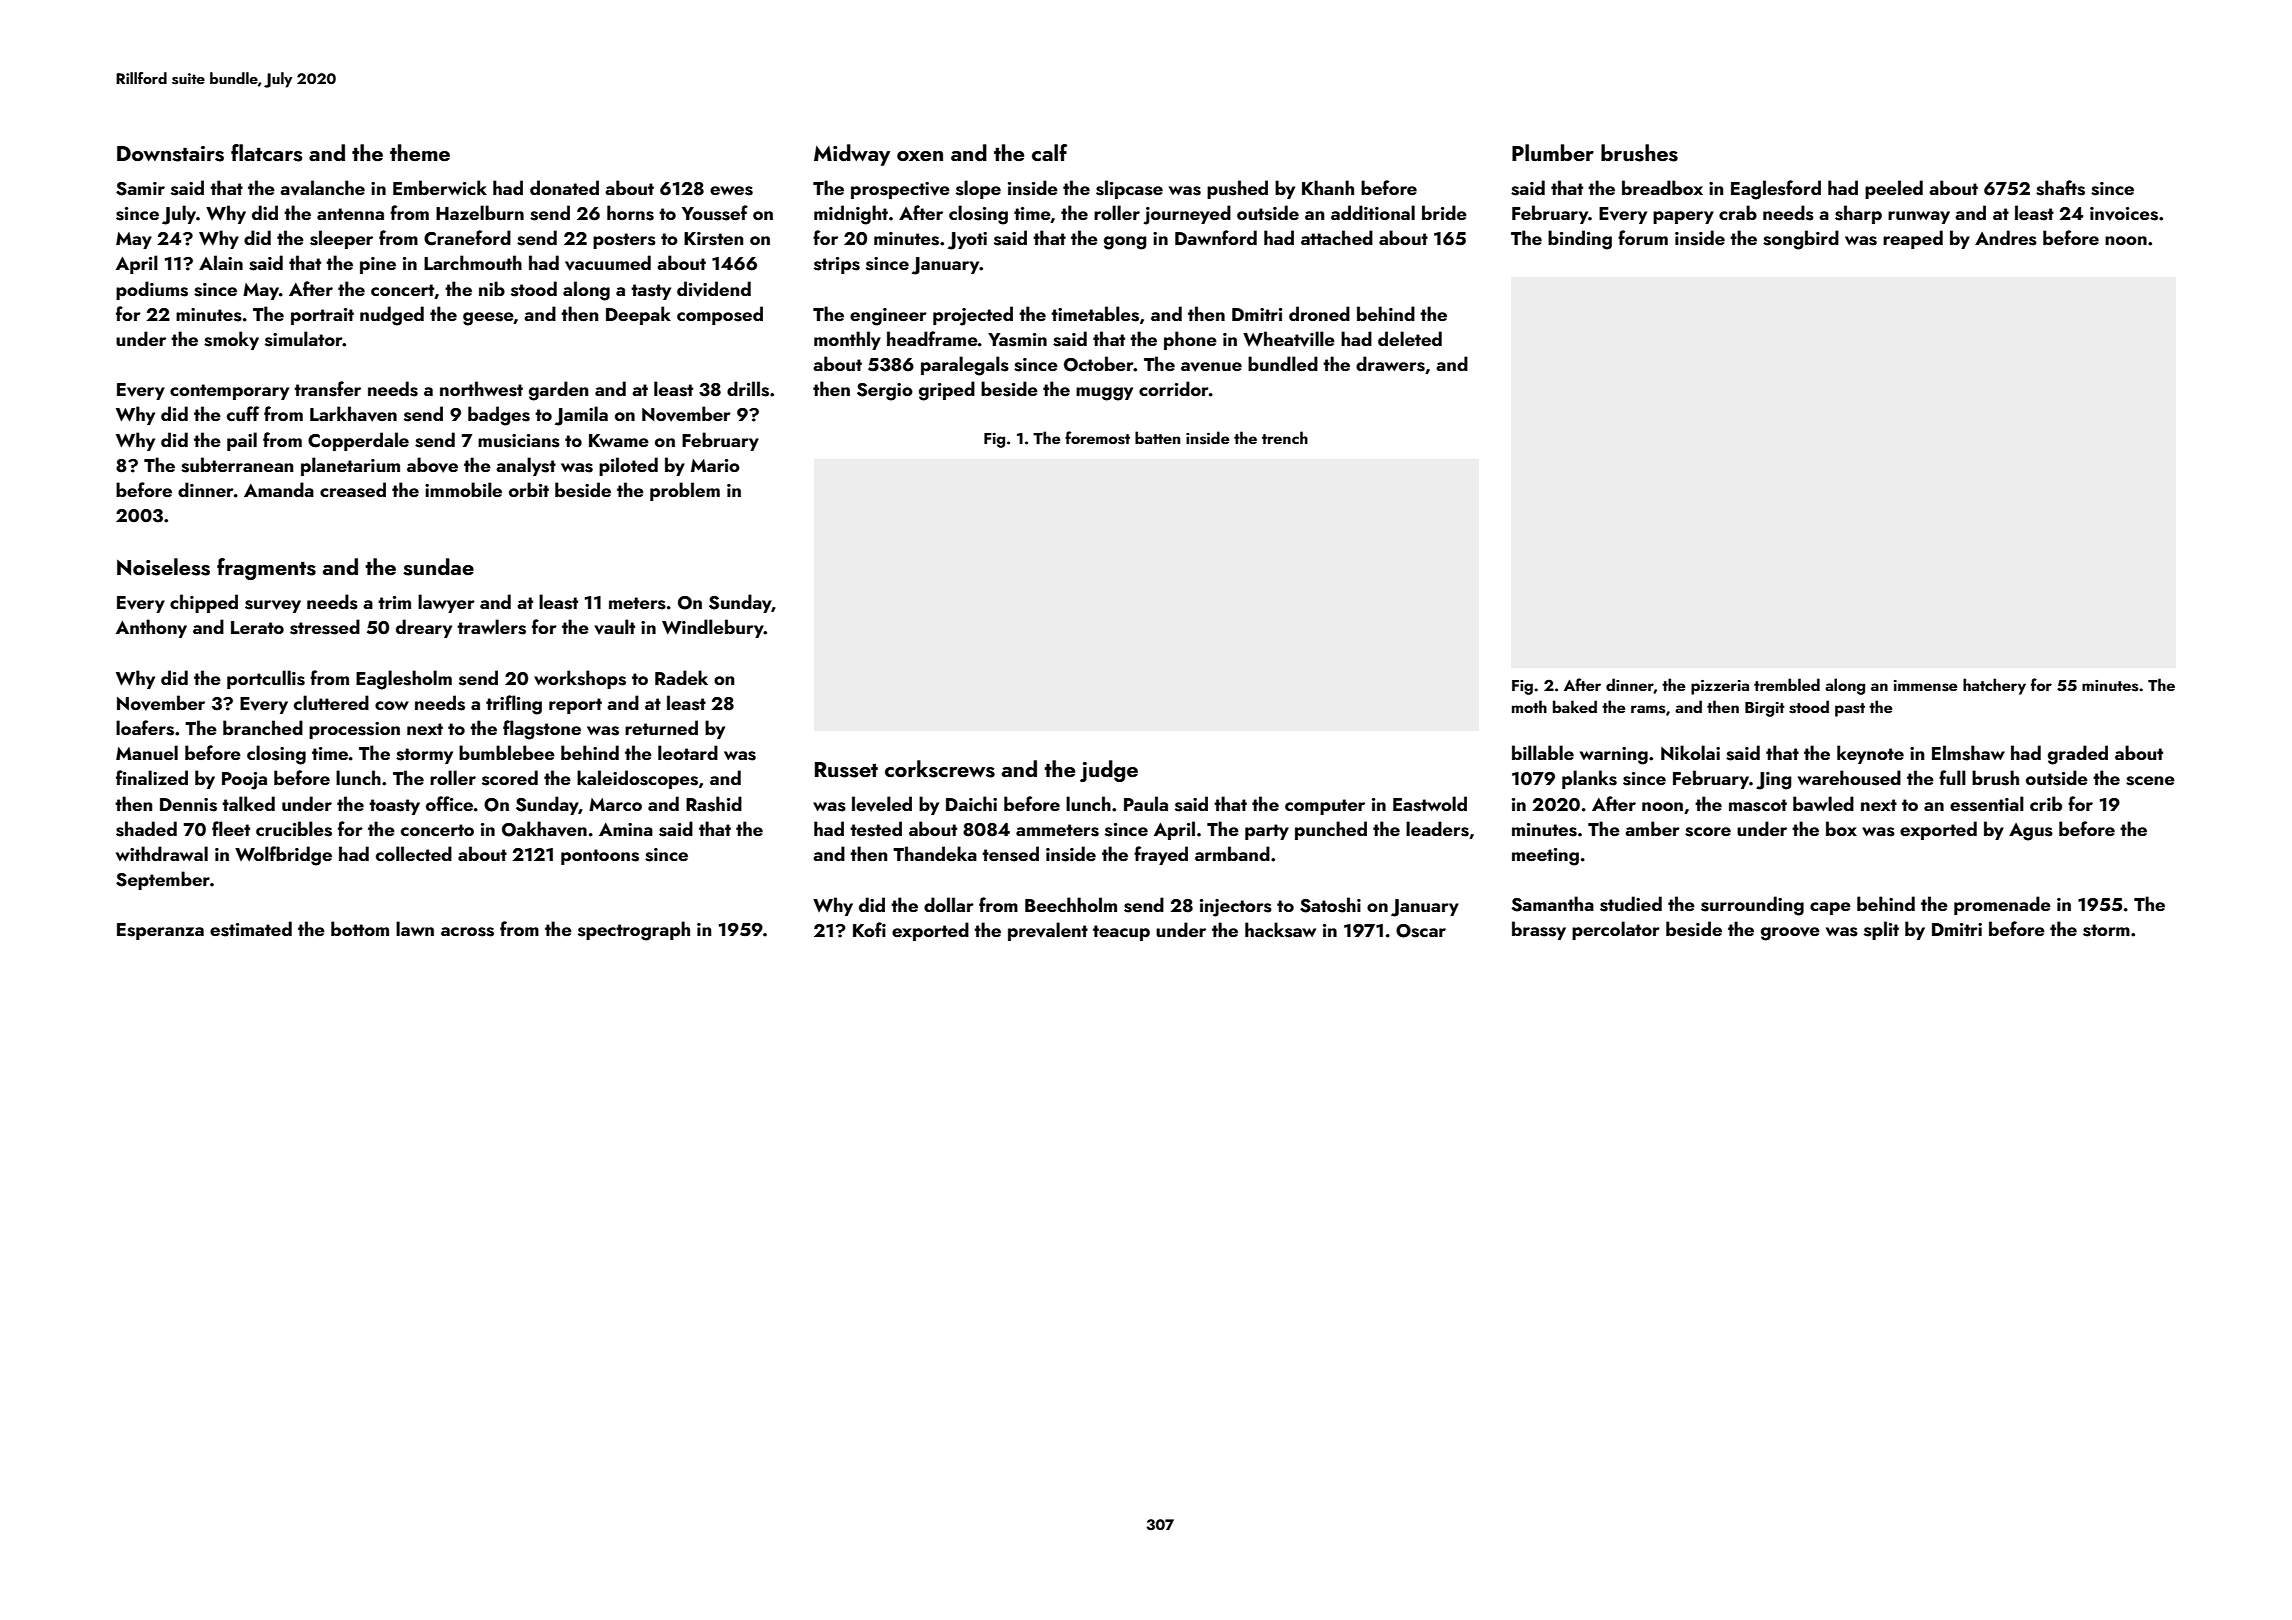 This page has width=2292, height=1620. Describe the element at coordinates (1925, 686) in the page. I see `immense` at that location.
